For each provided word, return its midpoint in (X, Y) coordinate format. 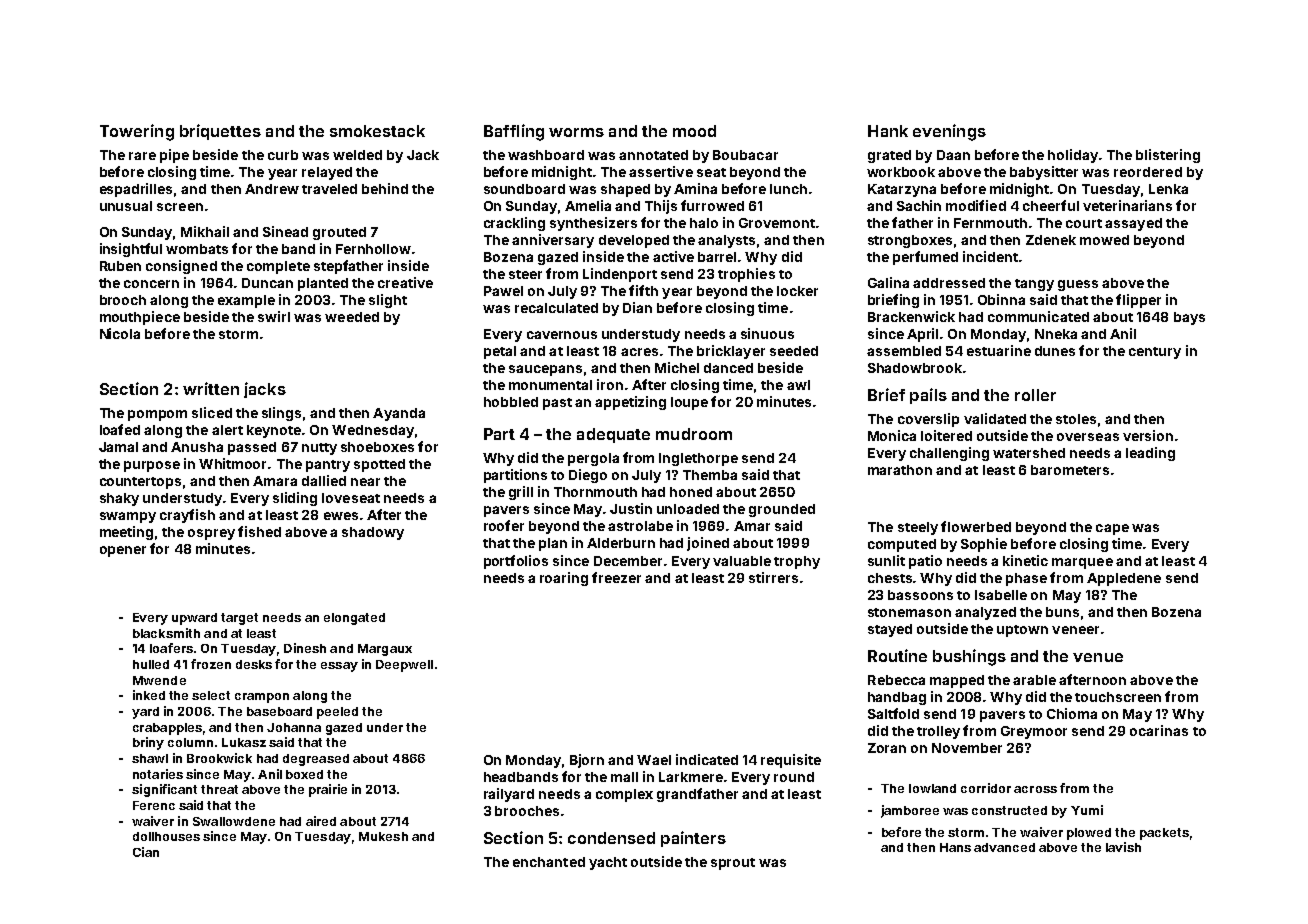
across (1035, 789)
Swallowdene (234, 821)
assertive (661, 171)
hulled (151, 664)
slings (281, 414)
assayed (1133, 224)
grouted (339, 233)
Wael (654, 760)
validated (995, 418)
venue (1098, 657)
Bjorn (587, 761)
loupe (689, 403)
